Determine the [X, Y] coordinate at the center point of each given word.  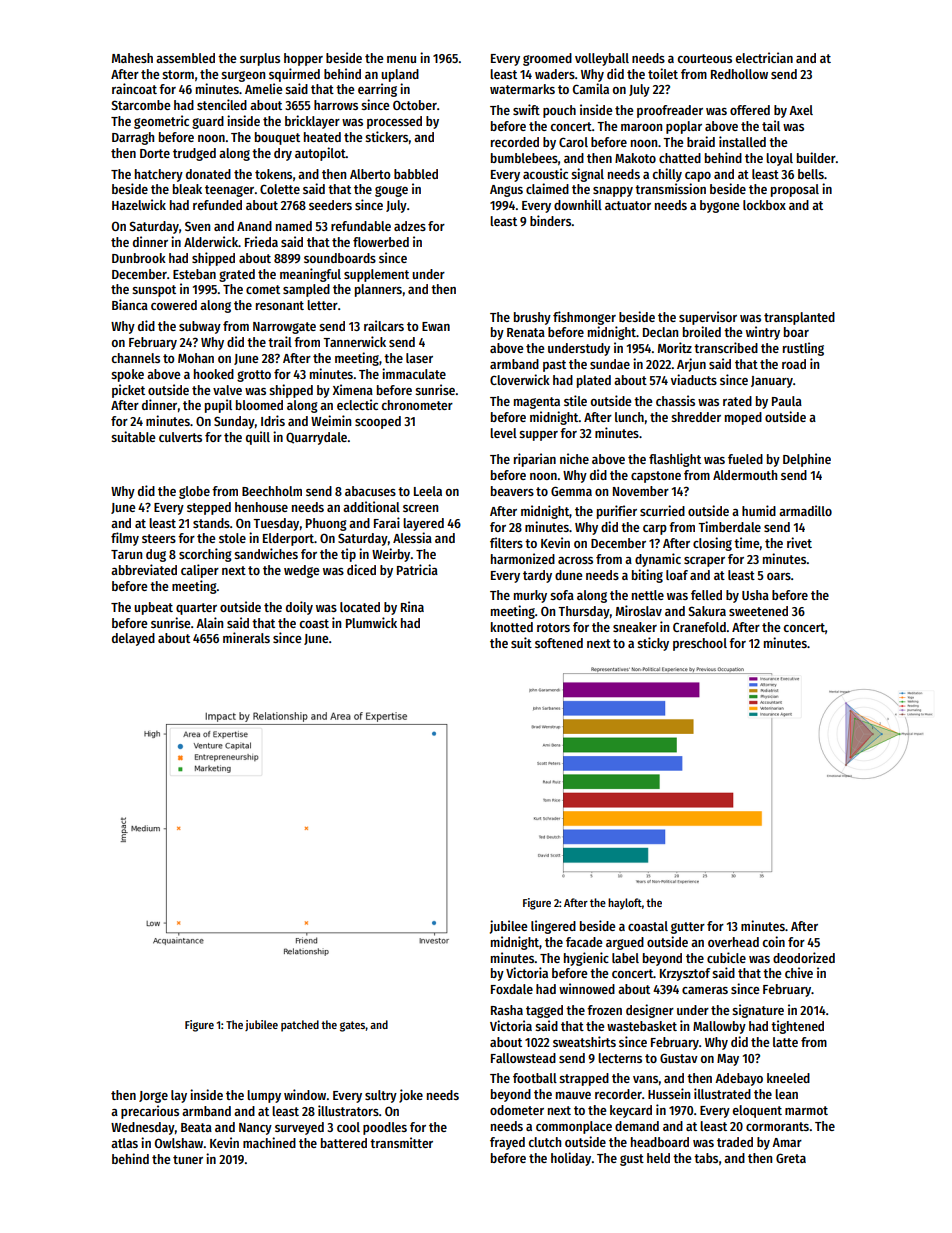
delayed [133, 639]
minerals [246, 637]
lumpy [264, 1096]
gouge [391, 191]
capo [698, 177]
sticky [653, 644]
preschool [700, 644]
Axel [801, 110]
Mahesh [132, 58]
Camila [591, 88]
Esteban [194, 274]
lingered [553, 927]
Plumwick [371, 622]
